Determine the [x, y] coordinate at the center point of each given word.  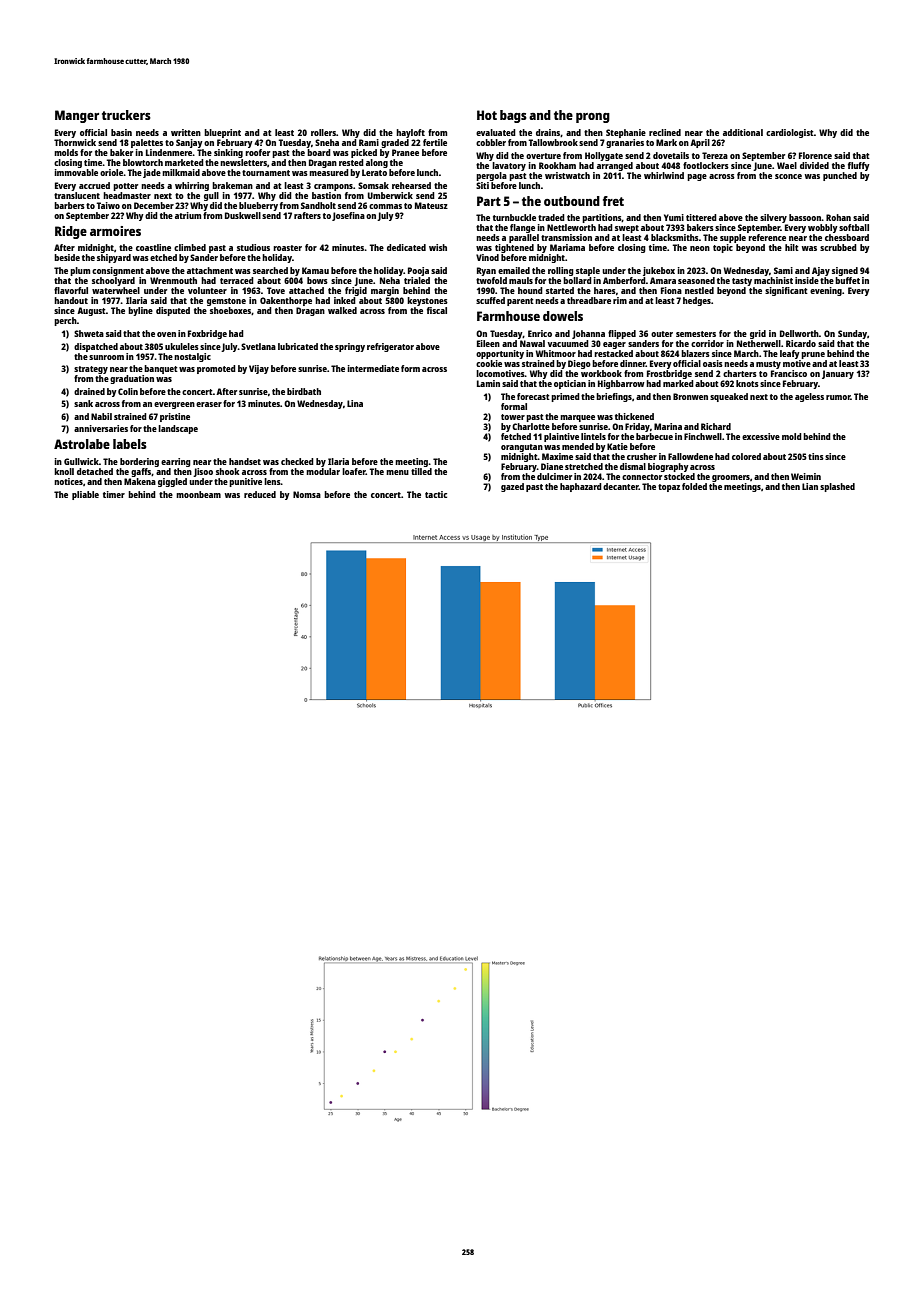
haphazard [581, 487]
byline [140, 311]
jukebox [659, 271]
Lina [355, 403]
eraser [209, 404]
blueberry [258, 206]
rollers [323, 132]
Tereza [715, 155]
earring [176, 462]
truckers [126, 115]
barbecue [654, 436]
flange [522, 228]
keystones [427, 301]
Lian [810, 486]
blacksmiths [675, 237]
